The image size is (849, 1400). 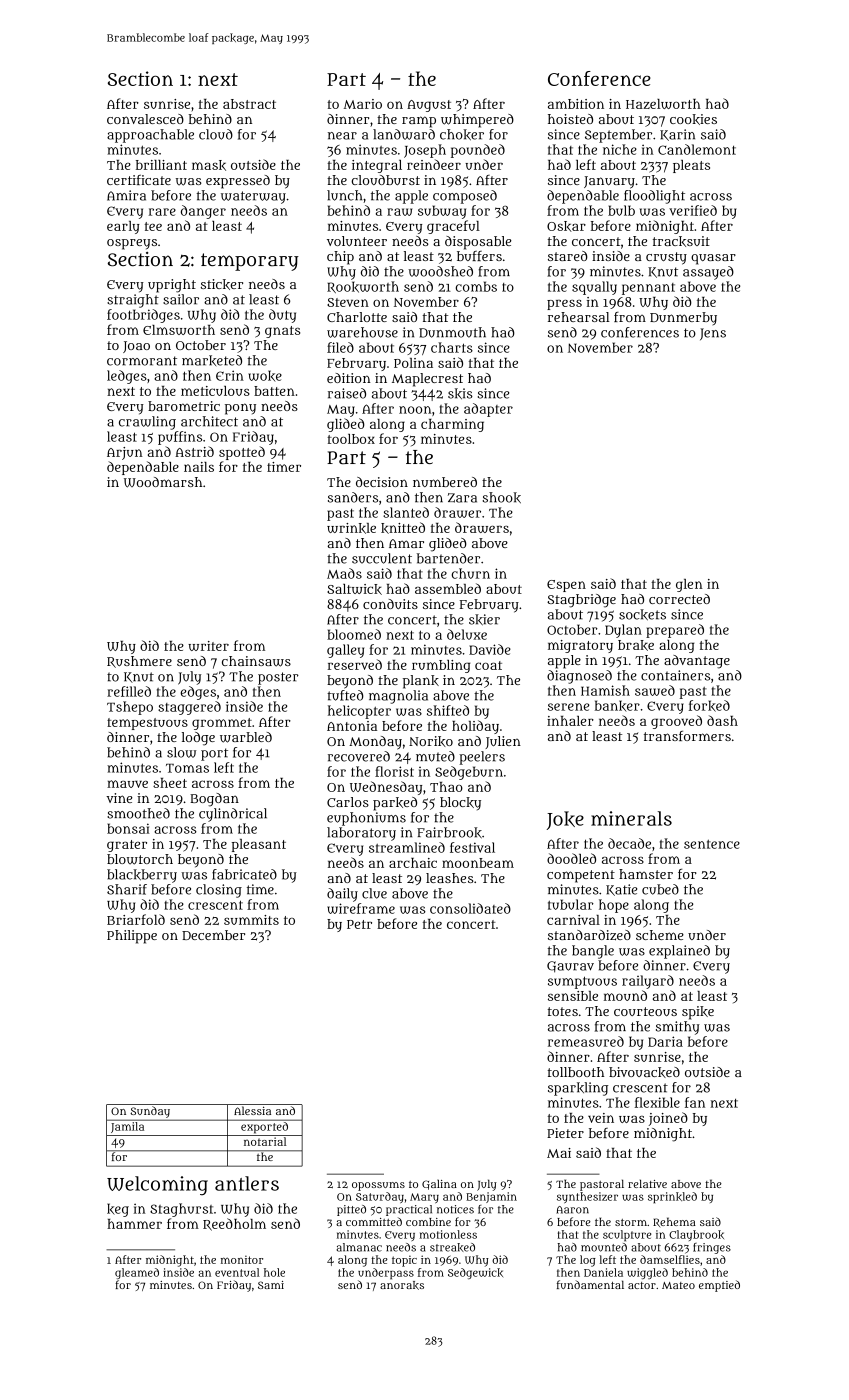 I want to click on abstract, so click(x=249, y=104).
